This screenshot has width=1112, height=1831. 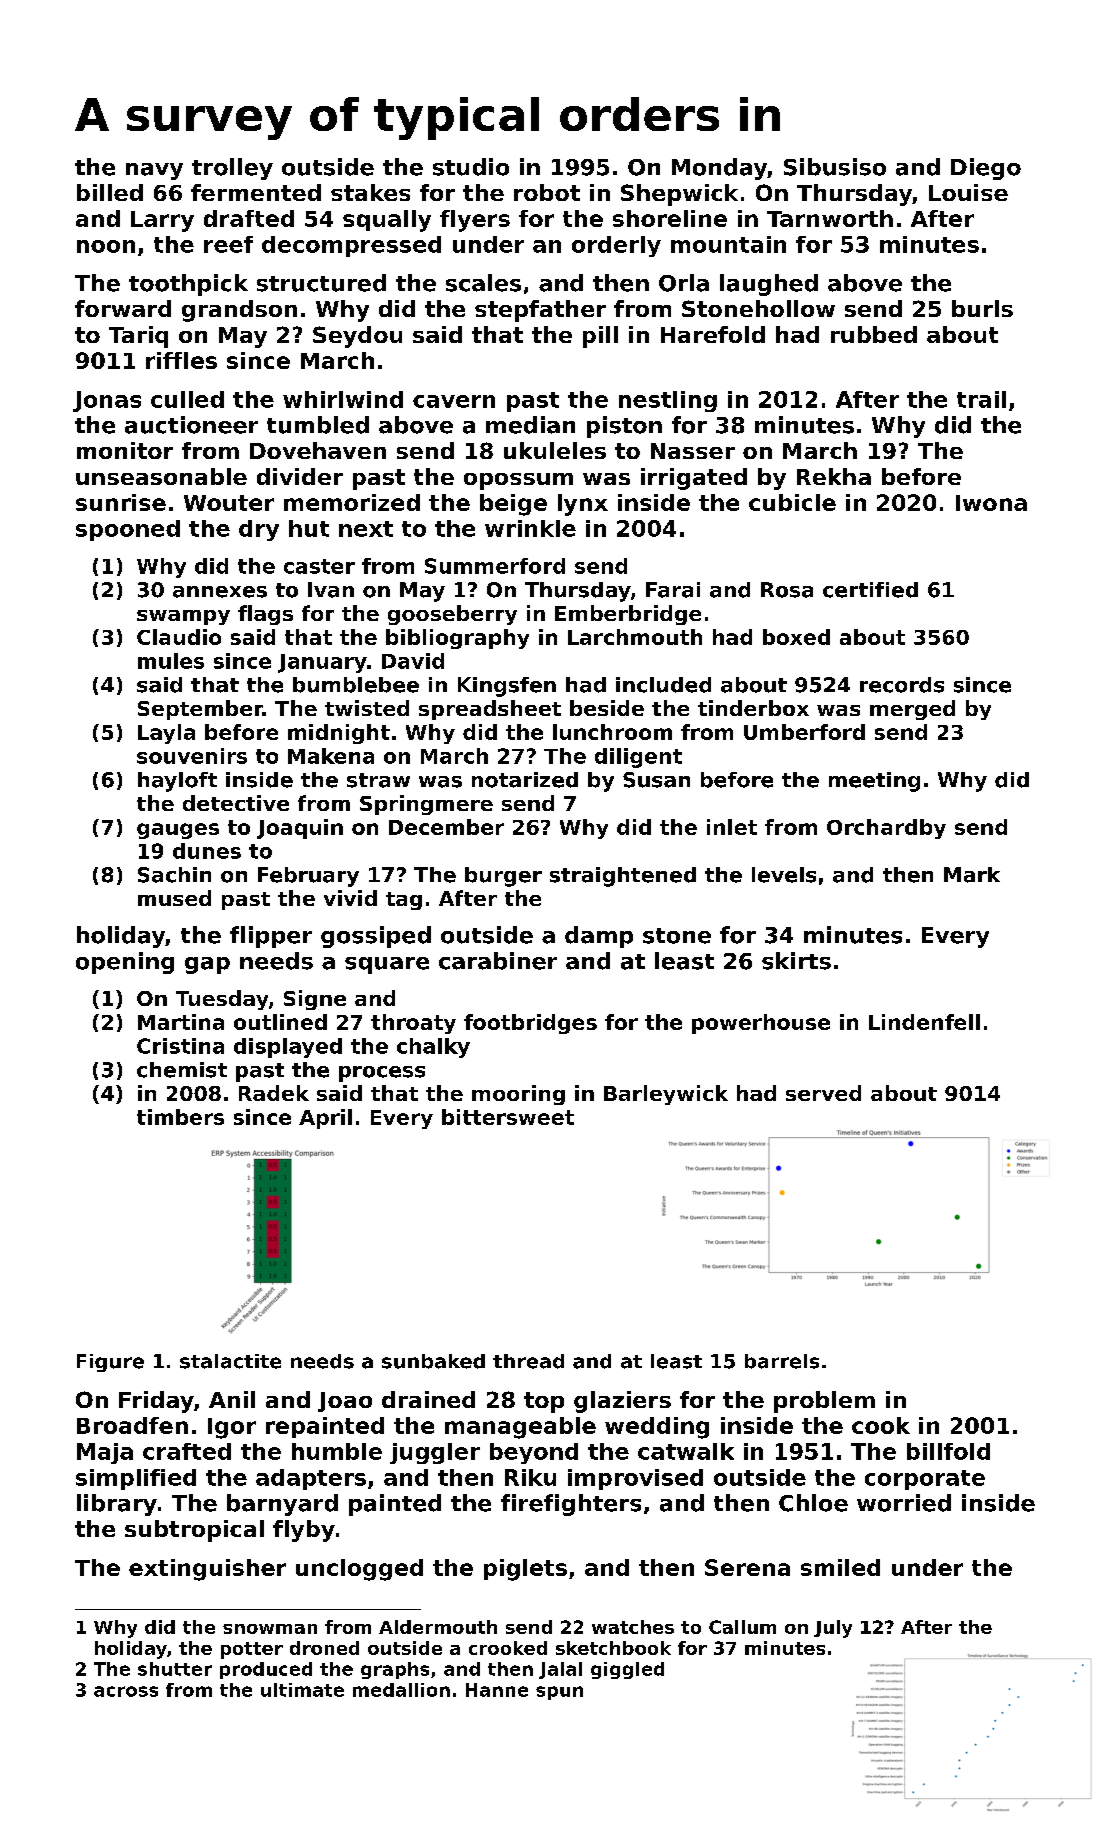 I want to click on Figure, so click(x=110, y=1363).
